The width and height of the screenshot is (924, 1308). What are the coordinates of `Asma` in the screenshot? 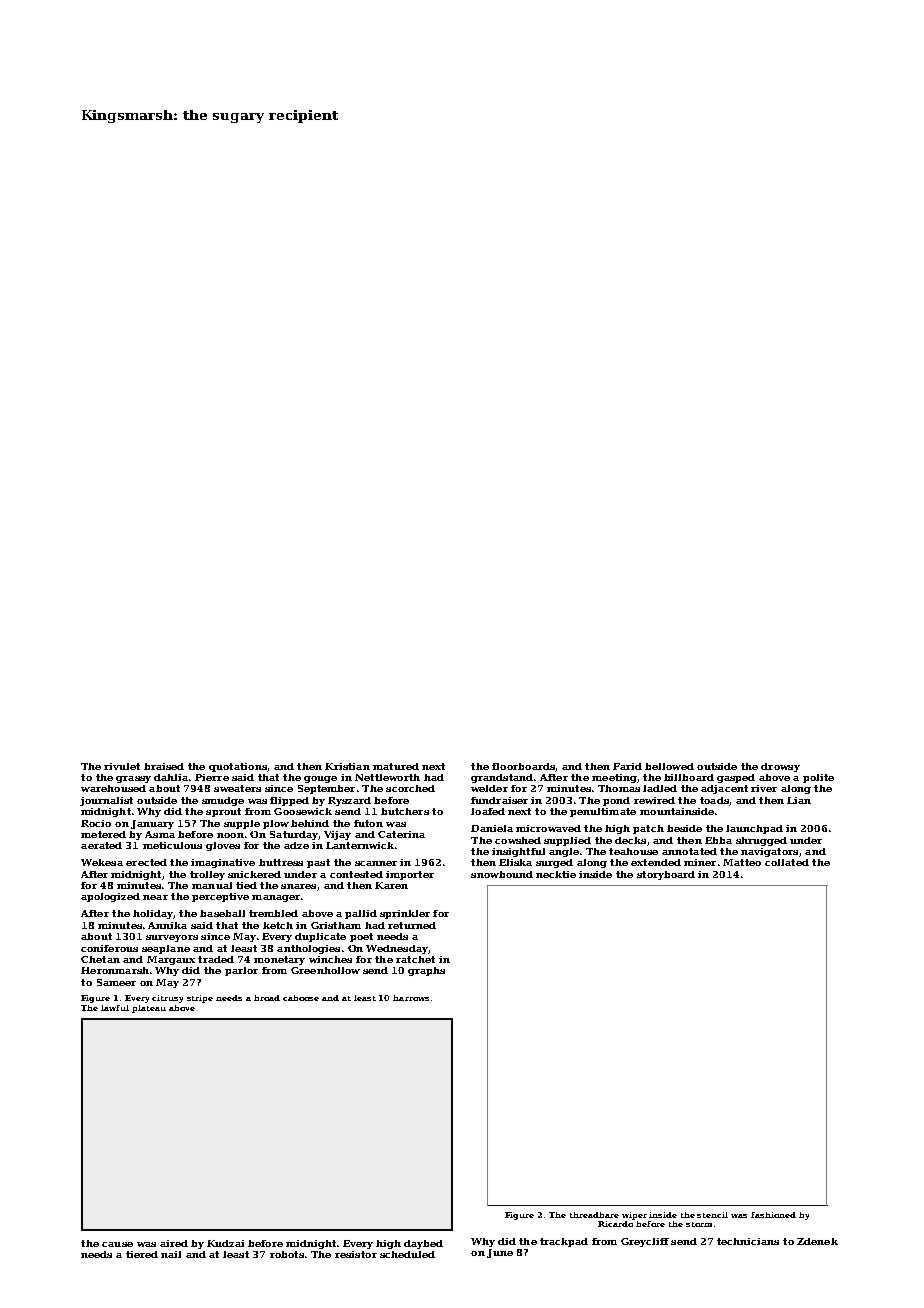 It's located at (160, 834).
